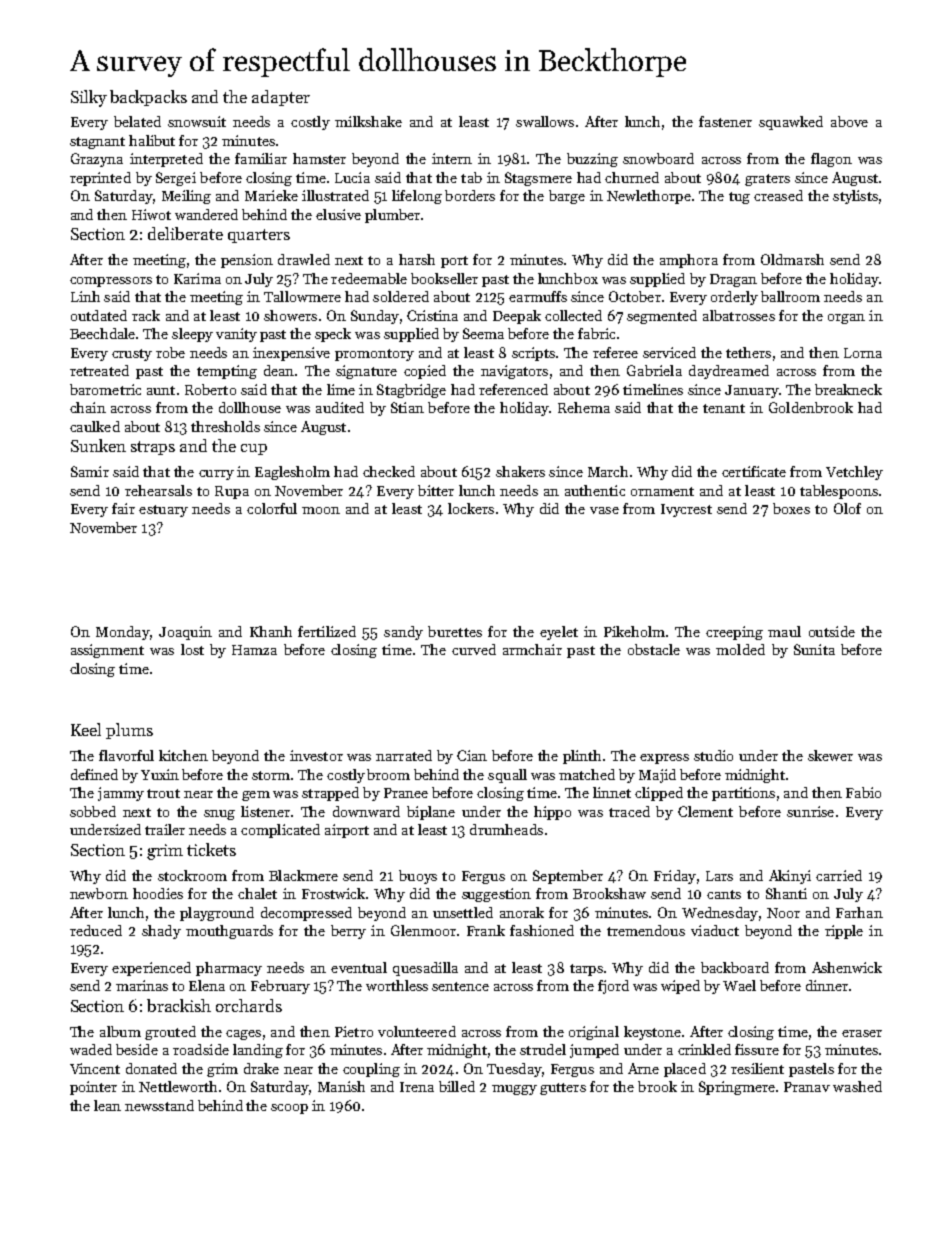 This screenshot has width=952, height=1233. Describe the element at coordinates (582, 757) in the screenshot. I see `plinth` at that location.
